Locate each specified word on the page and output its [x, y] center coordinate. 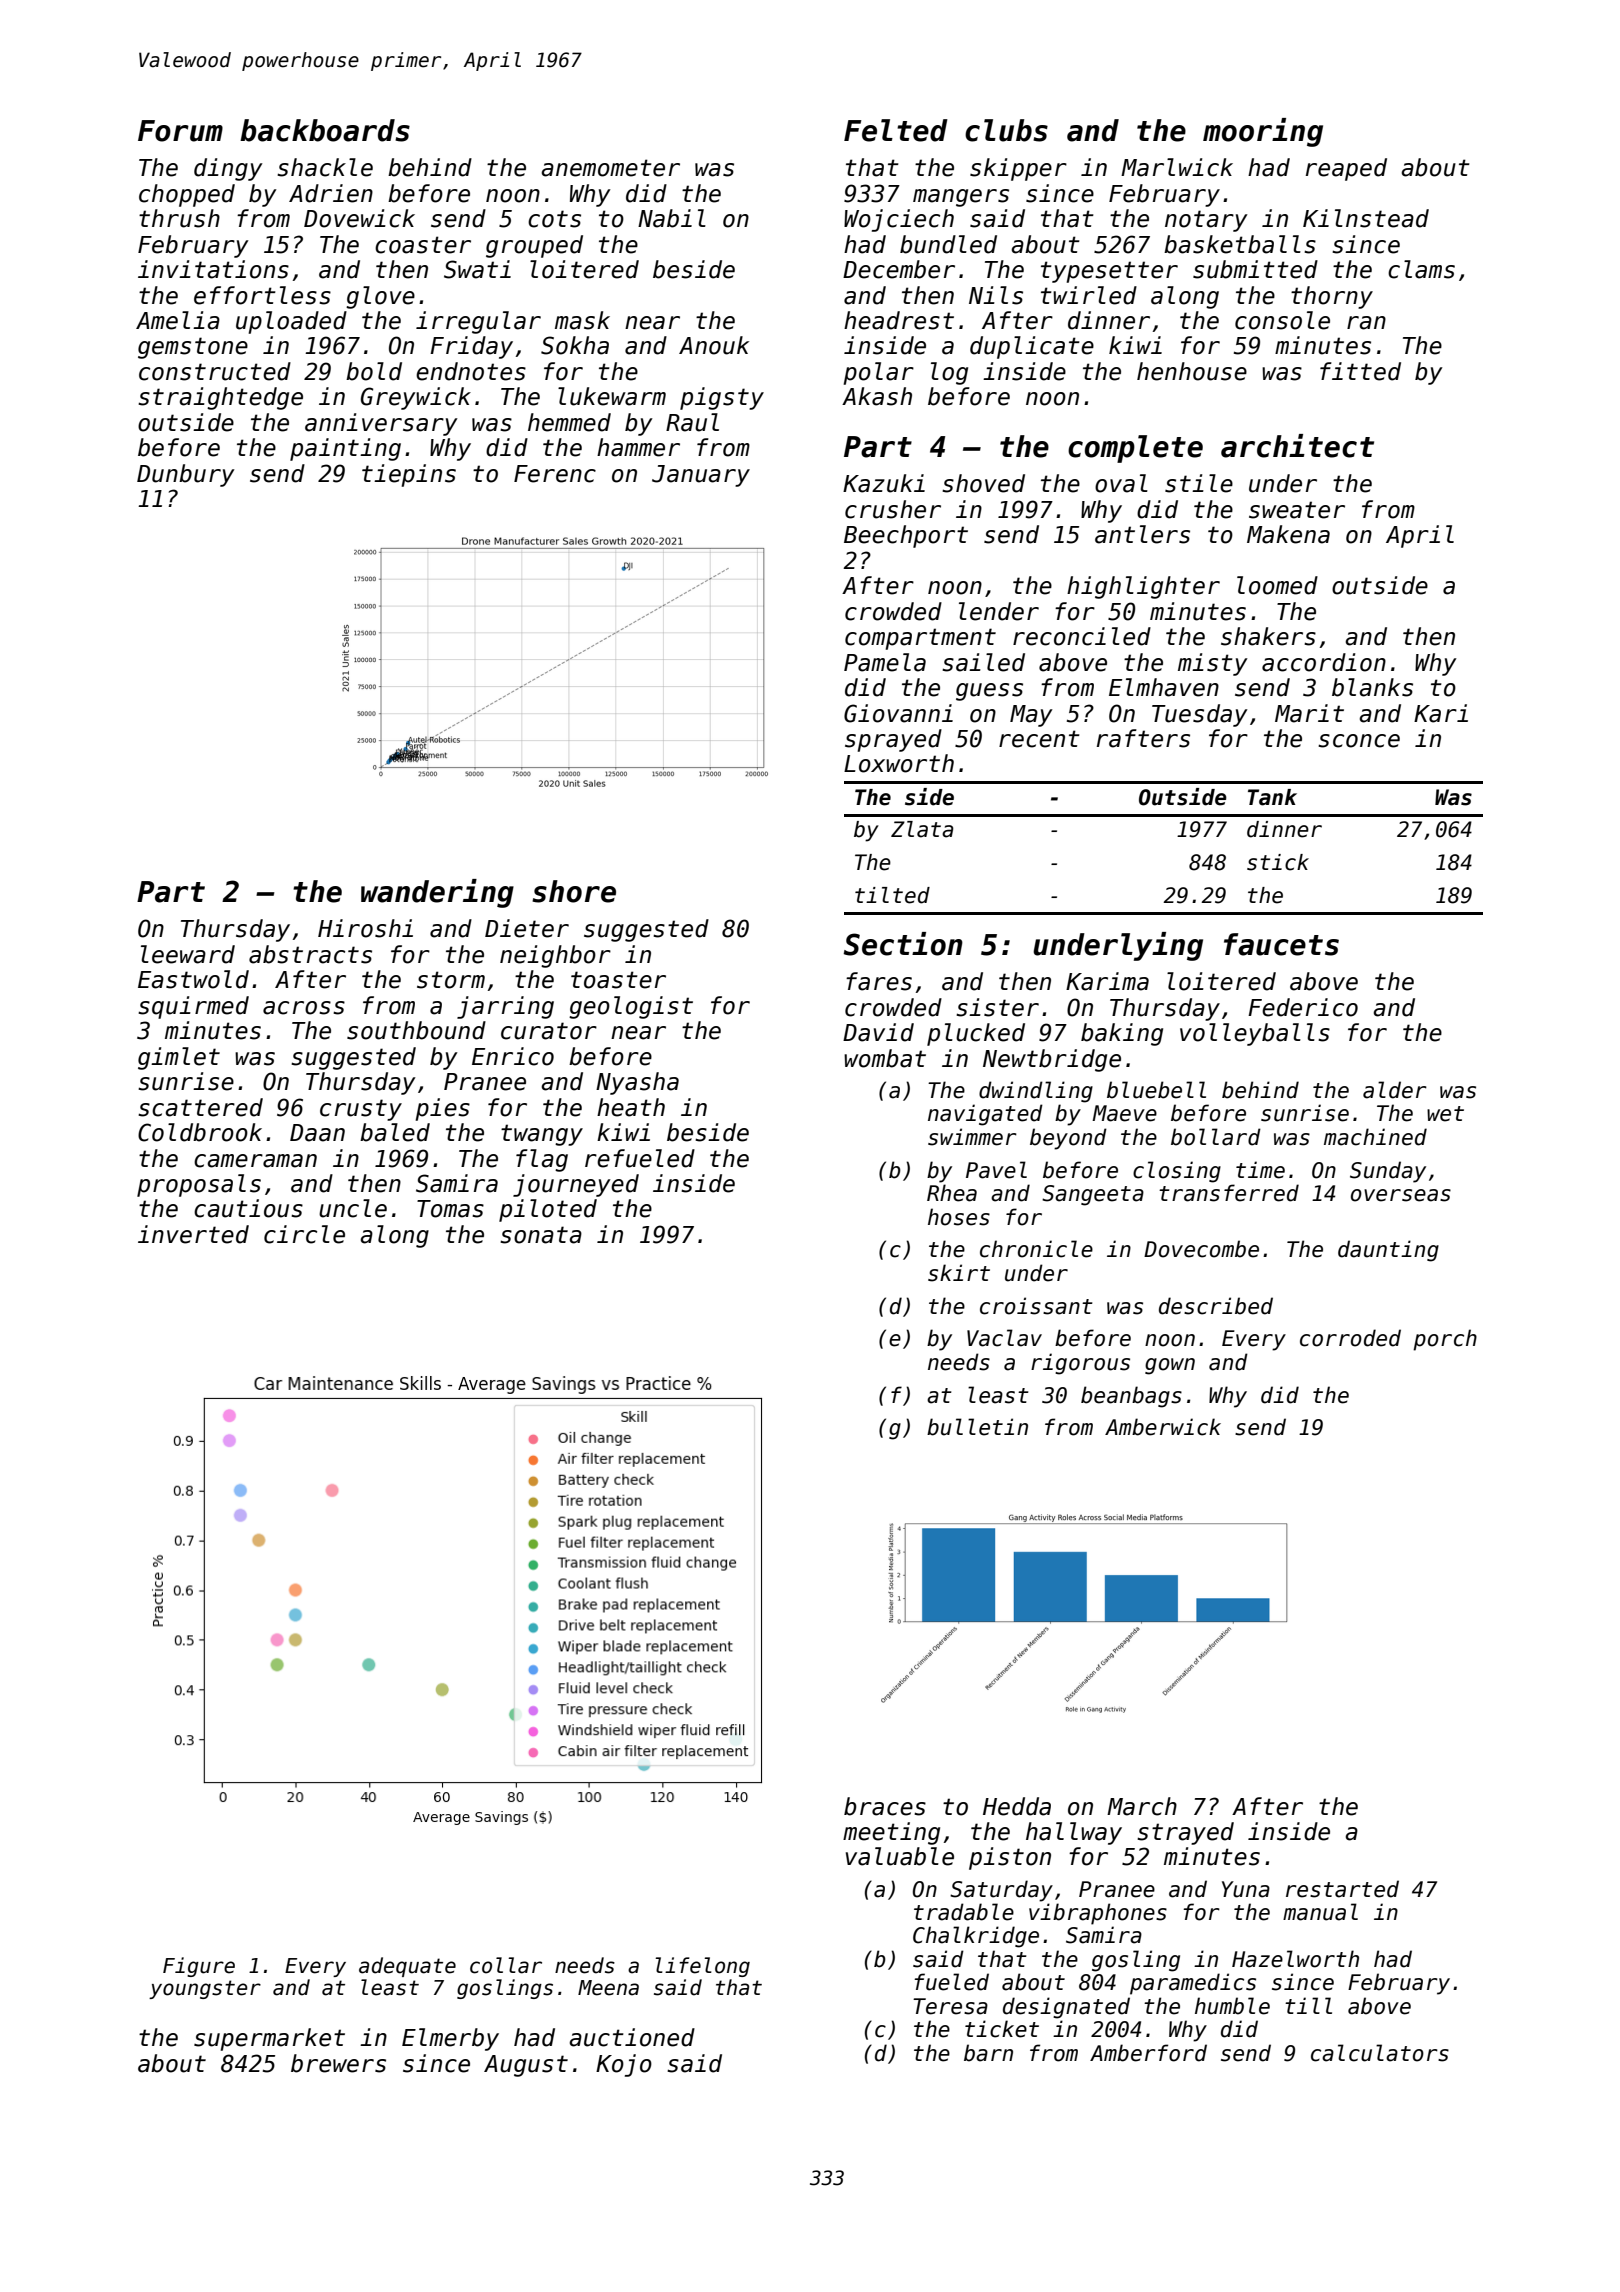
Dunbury [186, 475]
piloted [548, 1210]
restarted [1342, 1889]
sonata [541, 1235]
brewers [338, 2063]
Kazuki [884, 483]
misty [1213, 664]
